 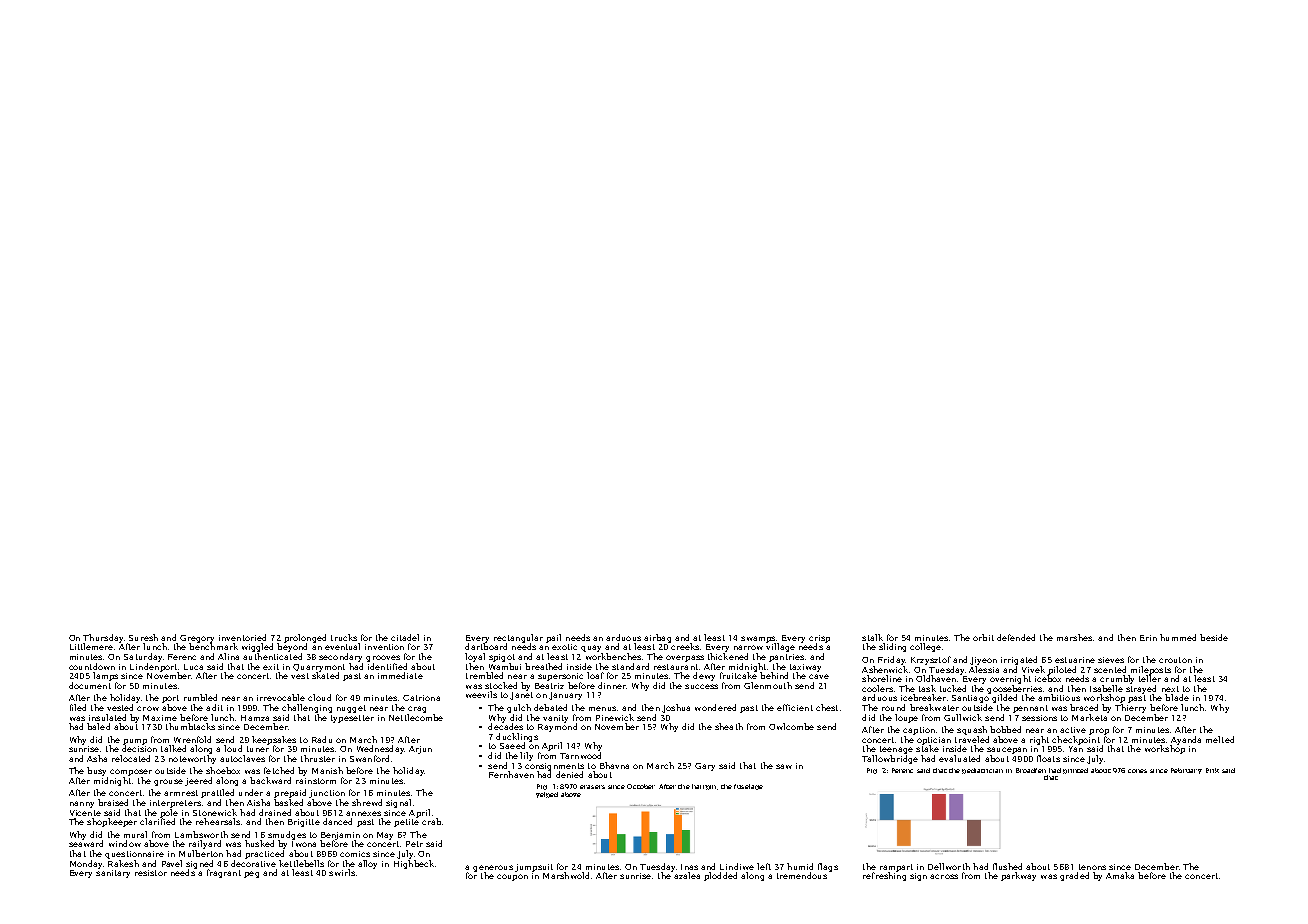 What do you see at coordinates (192, 759) in the screenshot?
I see `noteworthy` at bounding box center [192, 759].
